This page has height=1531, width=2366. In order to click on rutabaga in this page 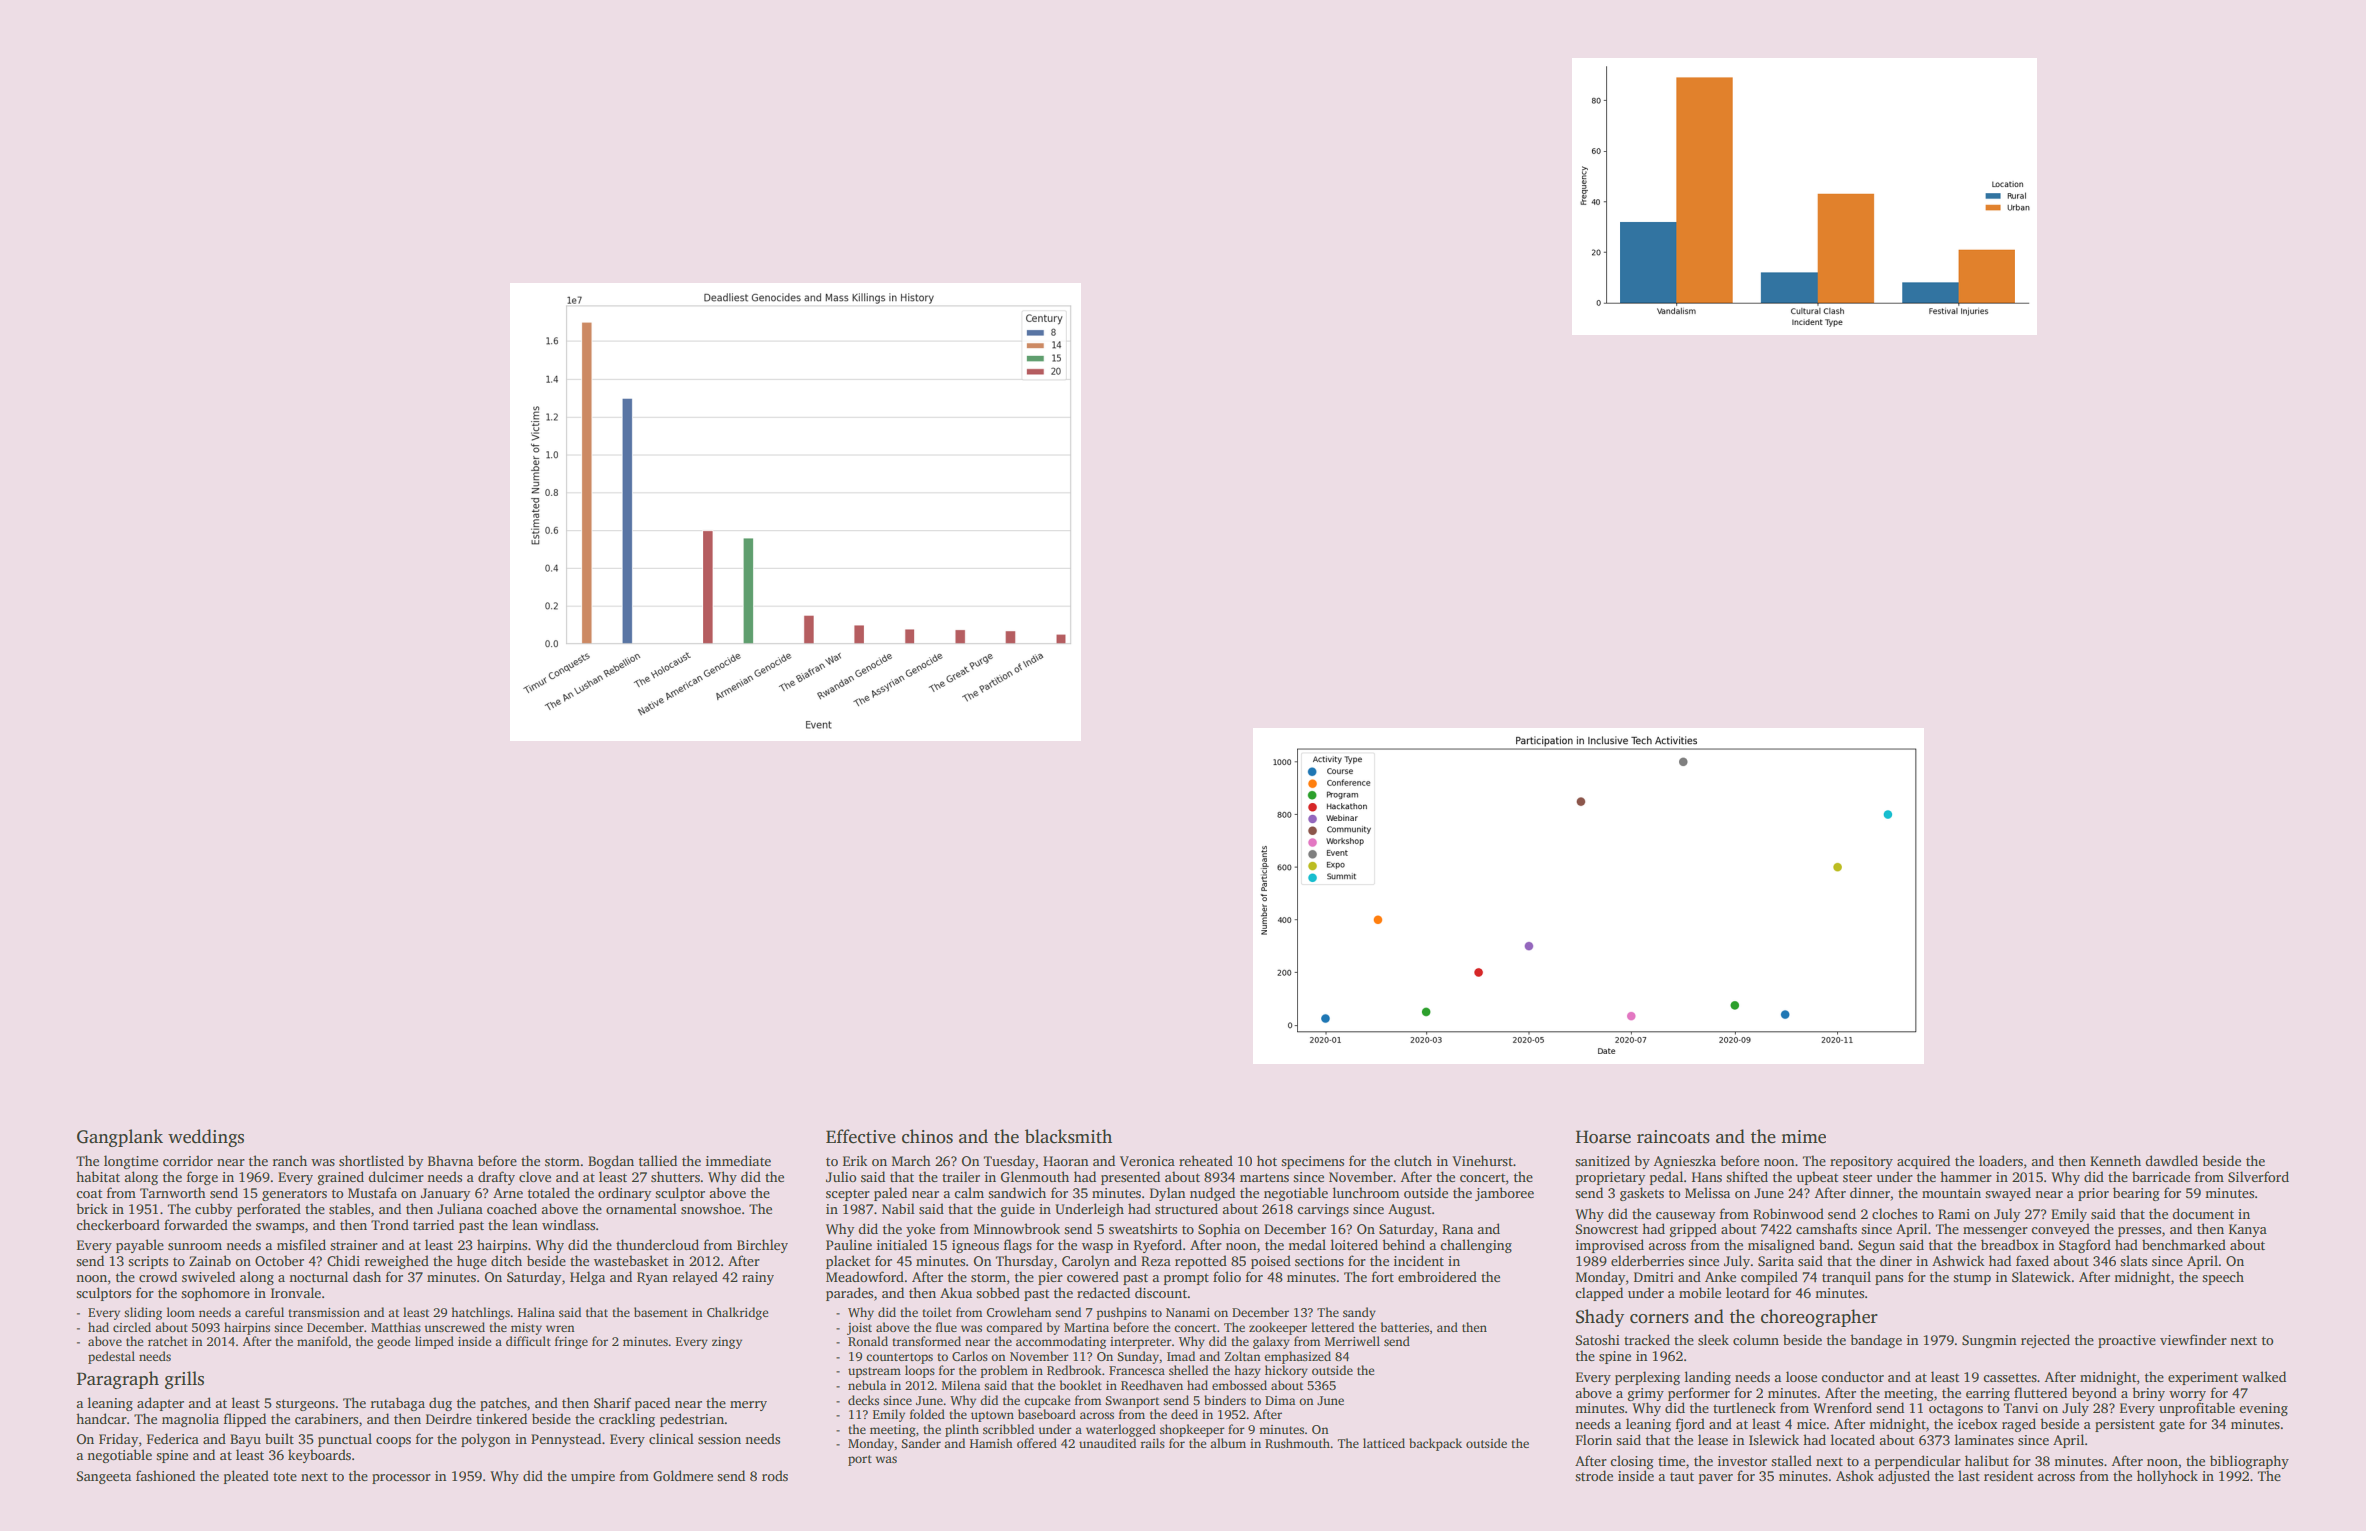, I will do `click(398, 1404)`.
